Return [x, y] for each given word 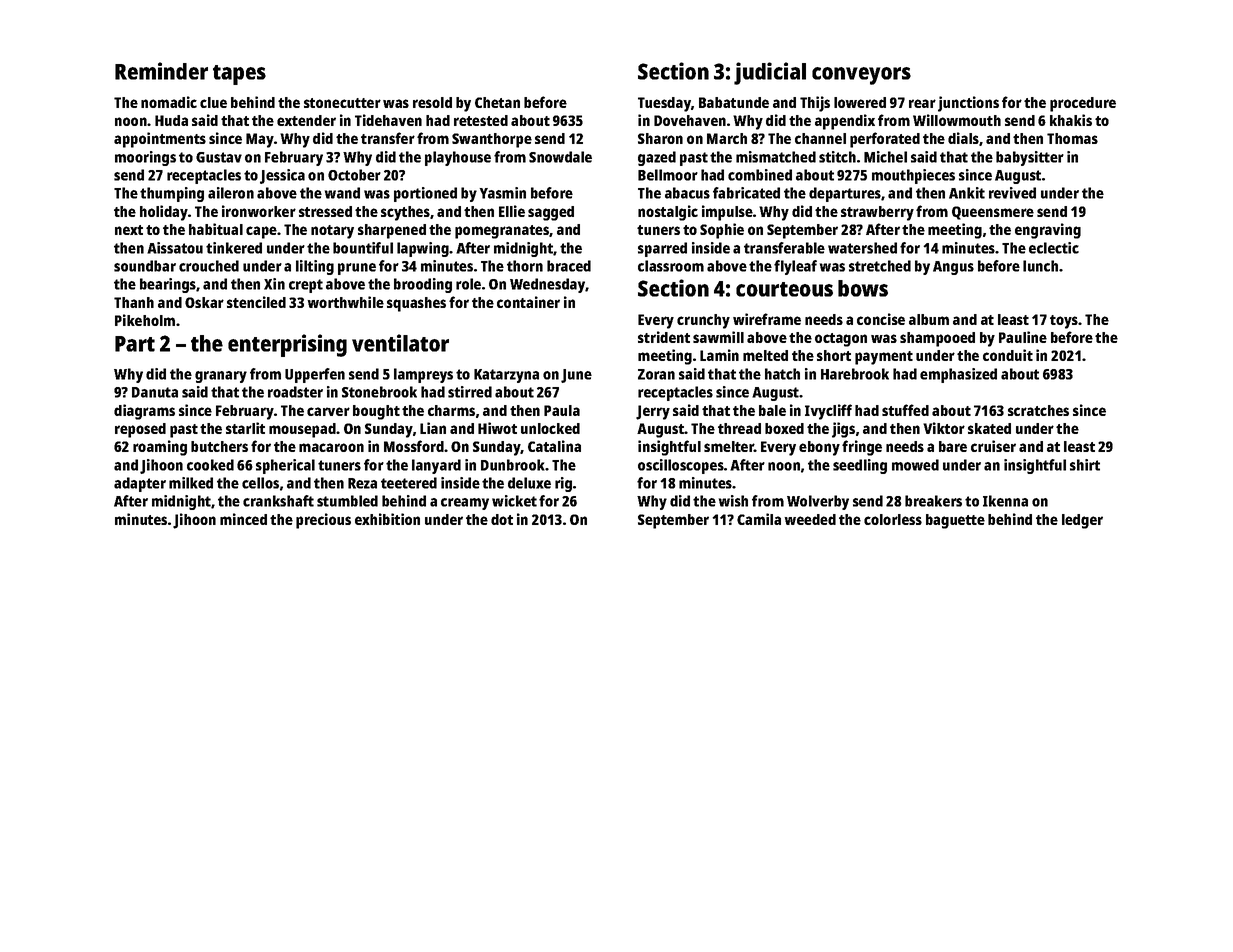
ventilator [400, 343]
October [354, 175]
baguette [955, 521]
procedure [1083, 104]
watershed [862, 248]
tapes [239, 75]
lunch [1040, 266]
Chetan [497, 102]
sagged [551, 213]
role [468, 284]
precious [323, 521]
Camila [759, 519]
